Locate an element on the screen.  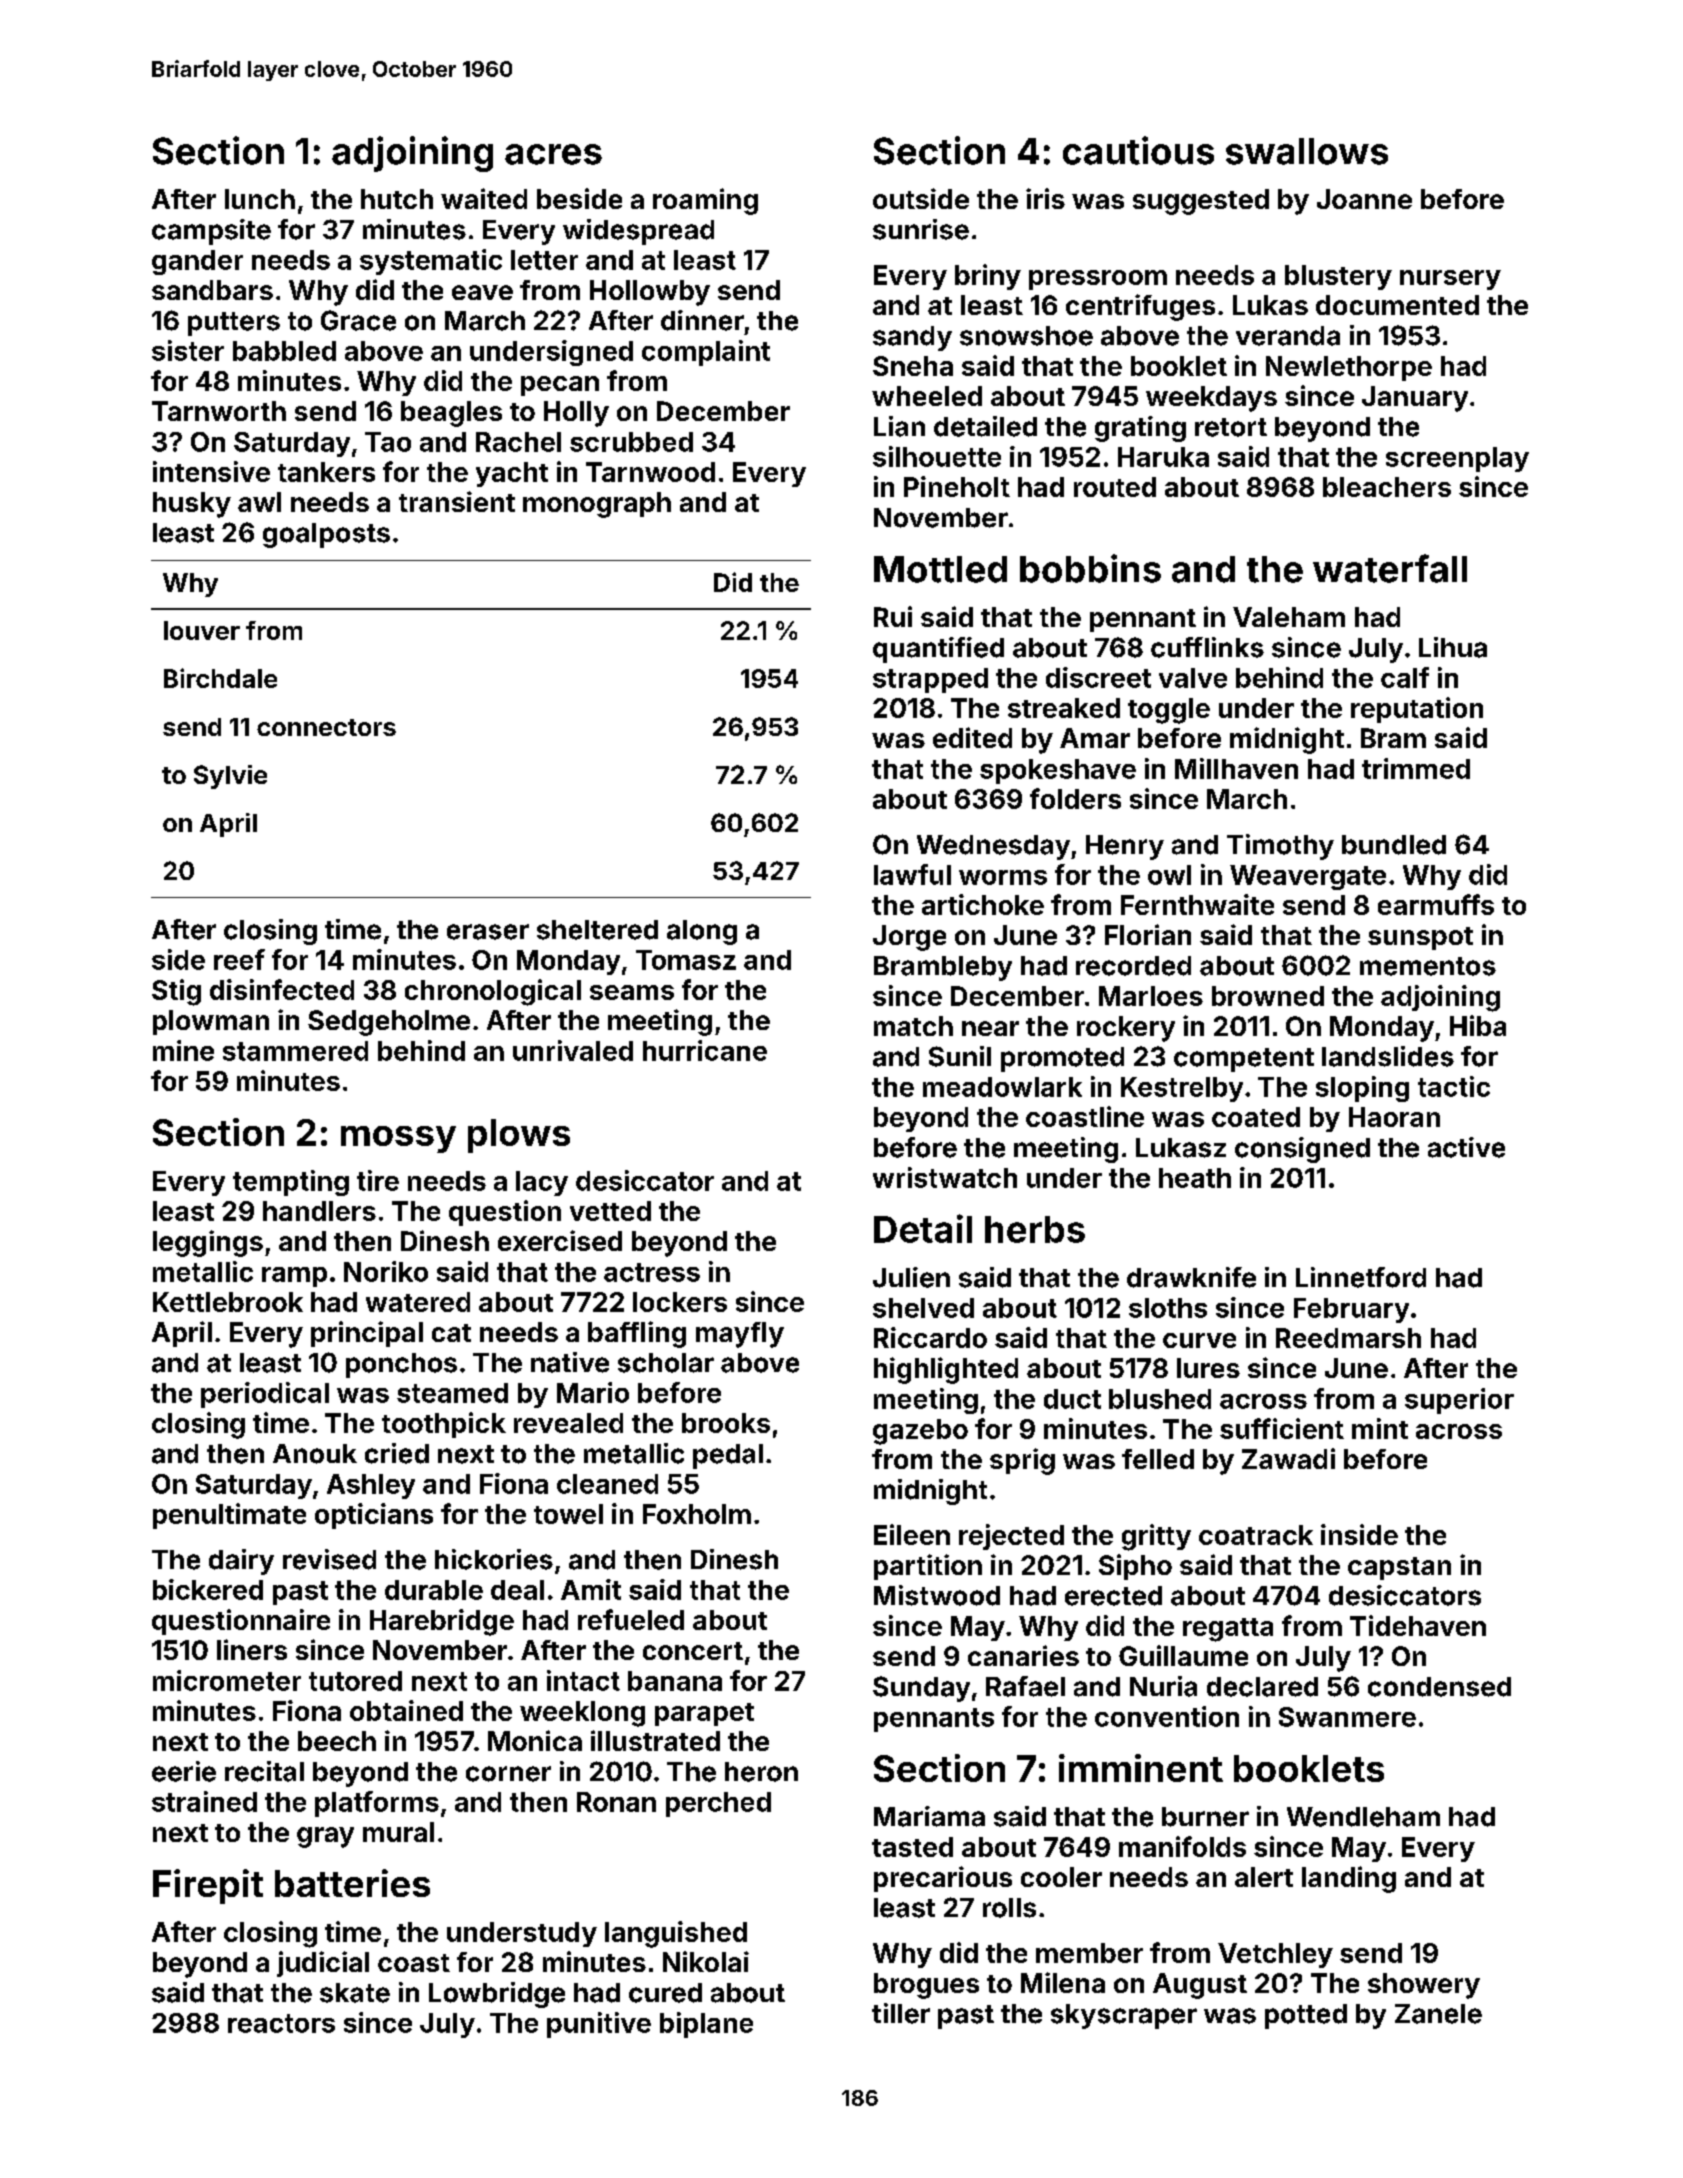
lures is located at coordinates (1208, 1368).
